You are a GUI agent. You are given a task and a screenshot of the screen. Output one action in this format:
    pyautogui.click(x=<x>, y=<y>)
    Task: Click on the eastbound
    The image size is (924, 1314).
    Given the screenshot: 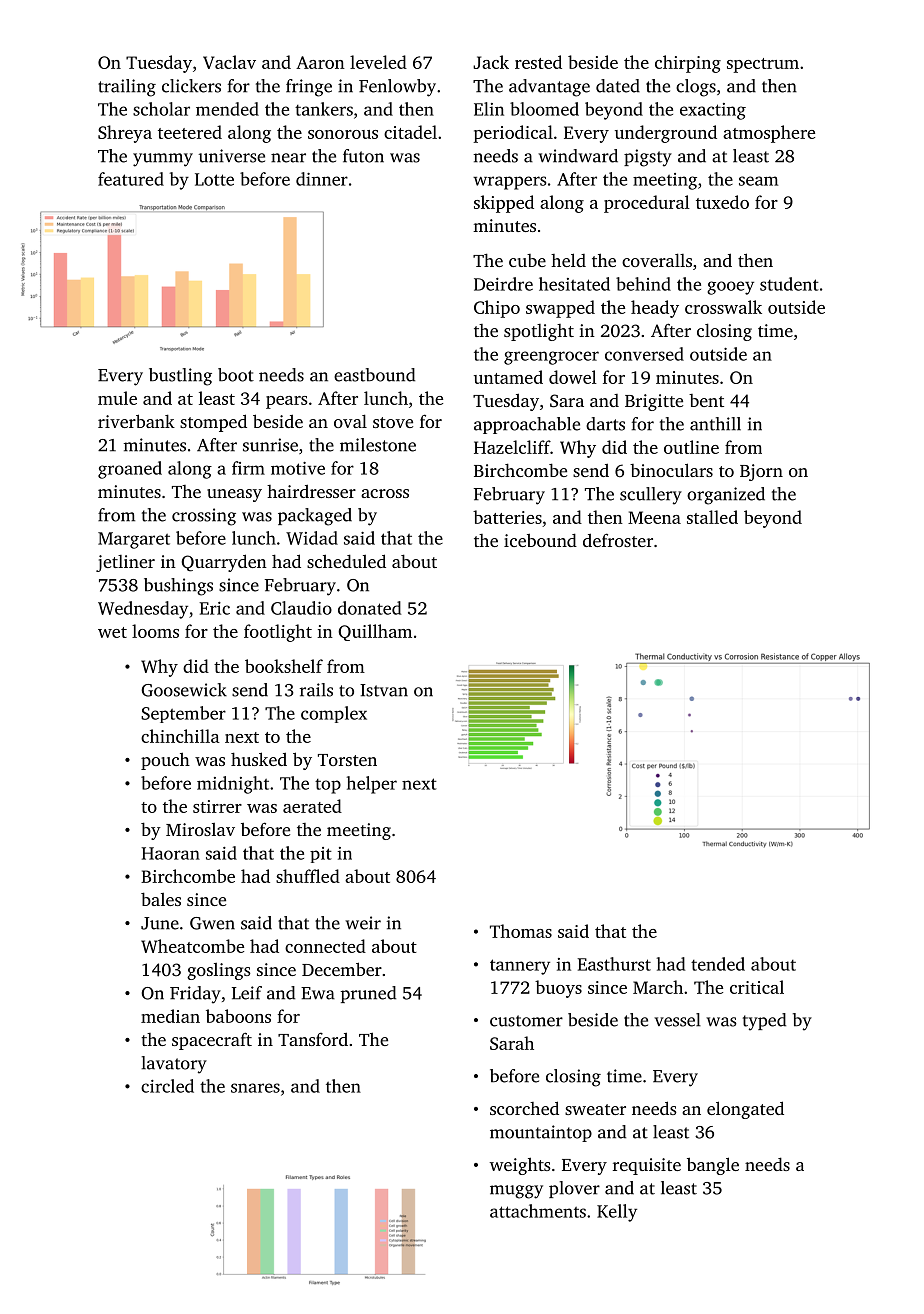 What is the action you would take?
    pyautogui.click(x=374, y=375)
